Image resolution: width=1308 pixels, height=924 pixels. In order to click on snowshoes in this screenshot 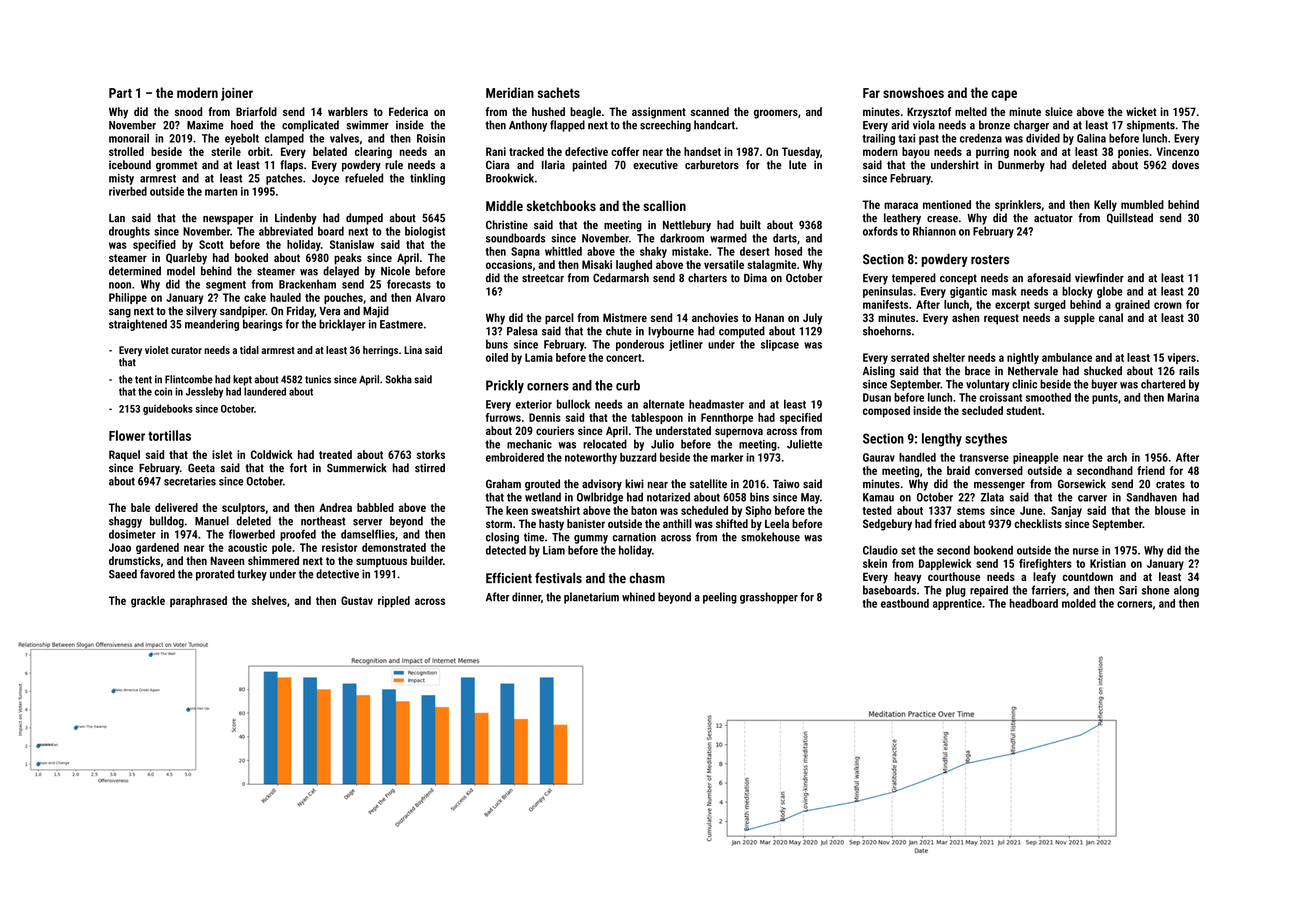, I will do `click(913, 92)`.
